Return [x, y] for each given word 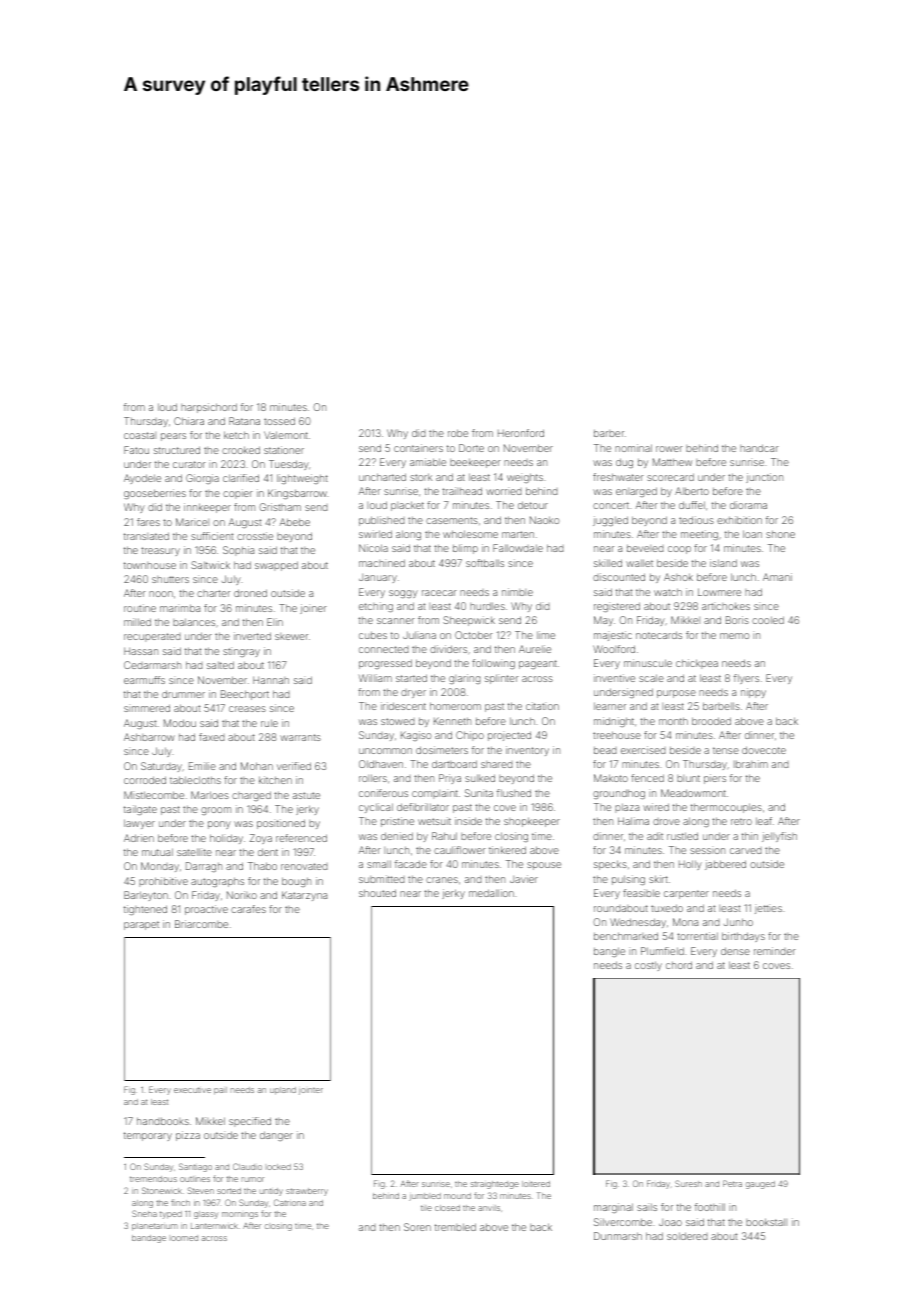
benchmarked [626, 936]
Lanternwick [214, 1226]
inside [468, 821]
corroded [145, 780]
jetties [768, 909]
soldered [687, 1236]
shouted [377, 893]
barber [609, 433]
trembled [455, 1227]
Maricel [192, 522]
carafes [248, 909]
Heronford [521, 433]
